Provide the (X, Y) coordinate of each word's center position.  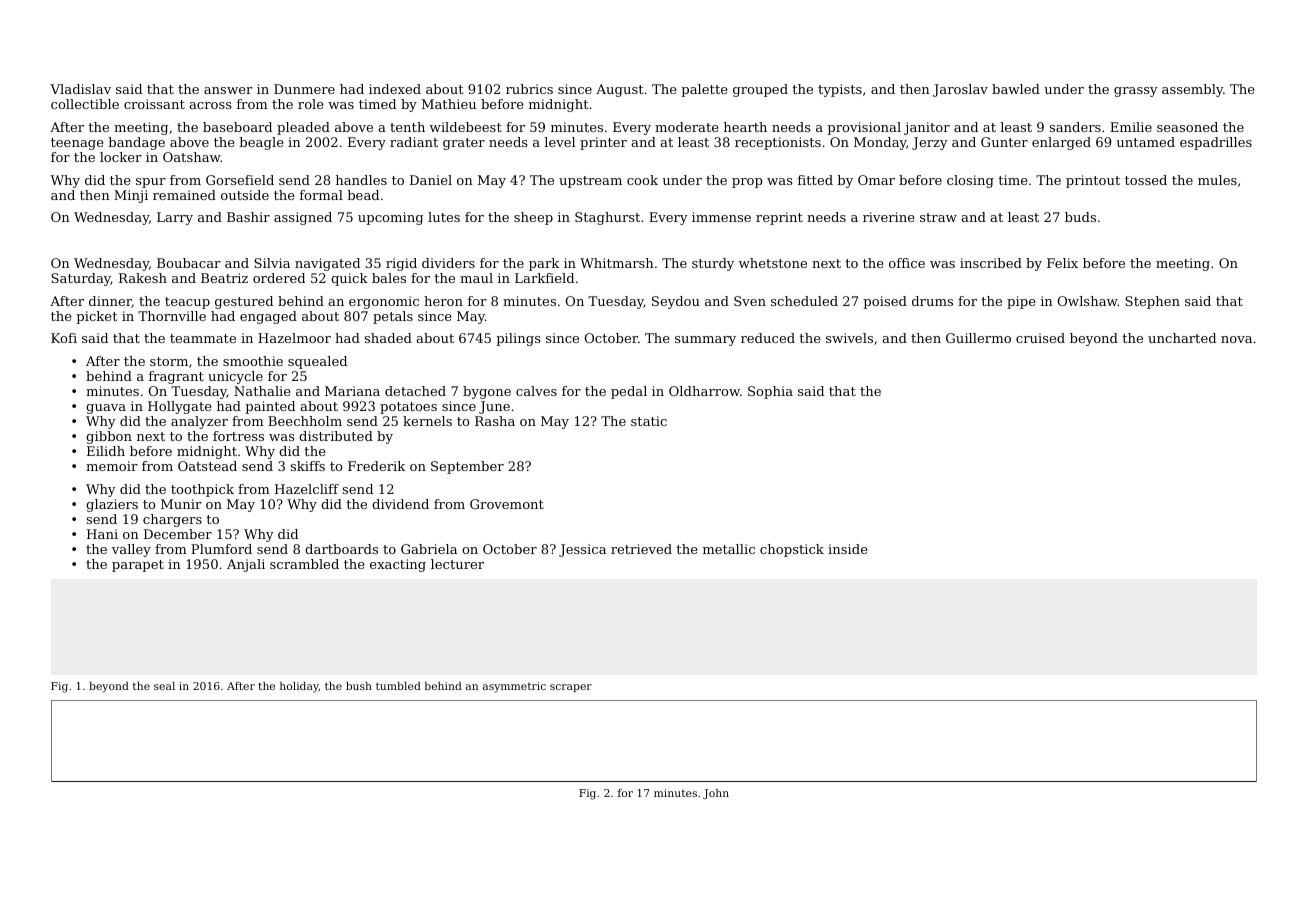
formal (321, 195)
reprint (779, 218)
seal (164, 686)
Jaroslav (960, 90)
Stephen (1152, 302)
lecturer (457, 564)
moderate (686, 127)
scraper (571, 688)
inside (847, 549)
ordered (279, 278)
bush (359, 686)
